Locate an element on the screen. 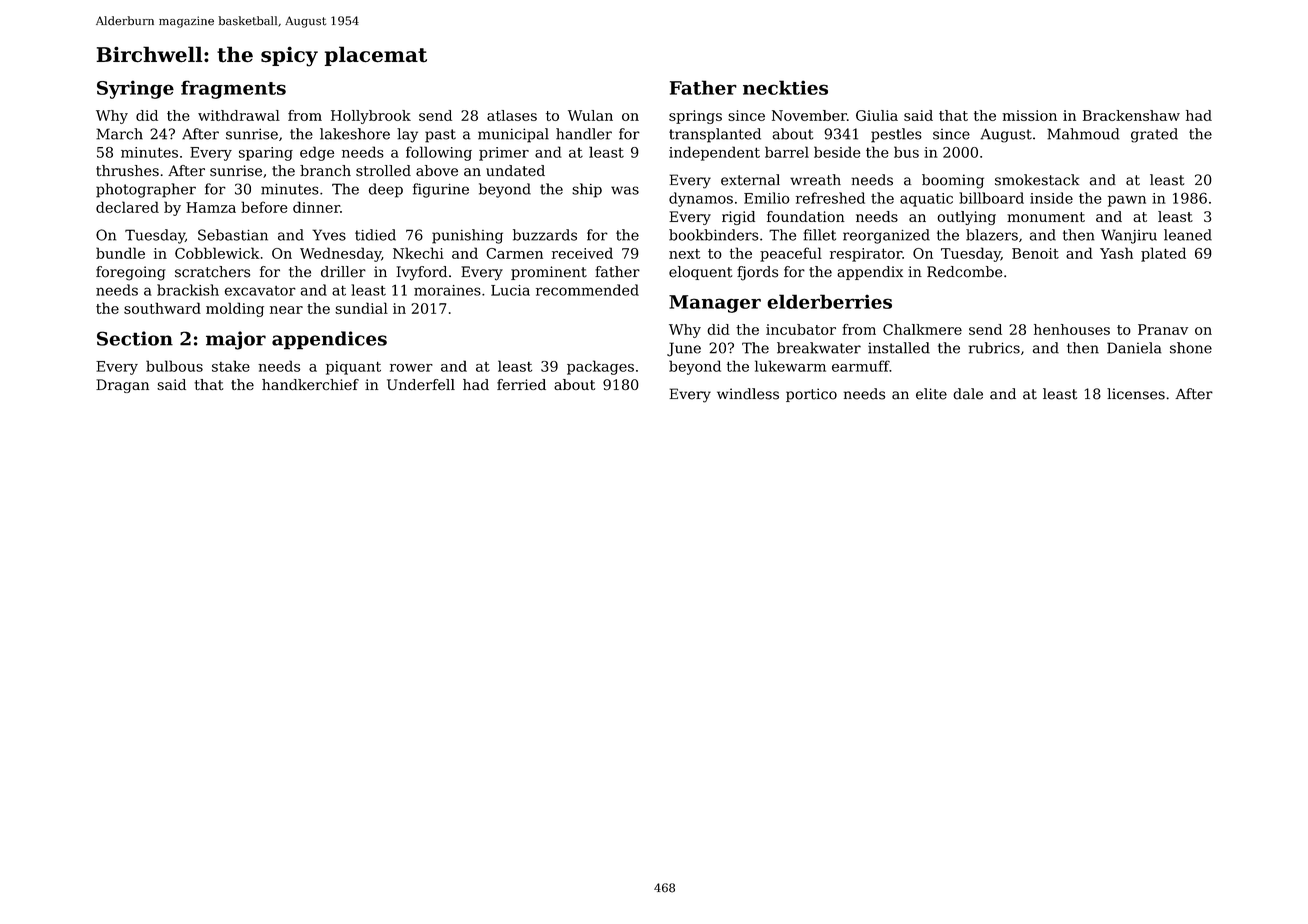 The image size is (1308, 924). appendix is located at coordinates (870, 273).
